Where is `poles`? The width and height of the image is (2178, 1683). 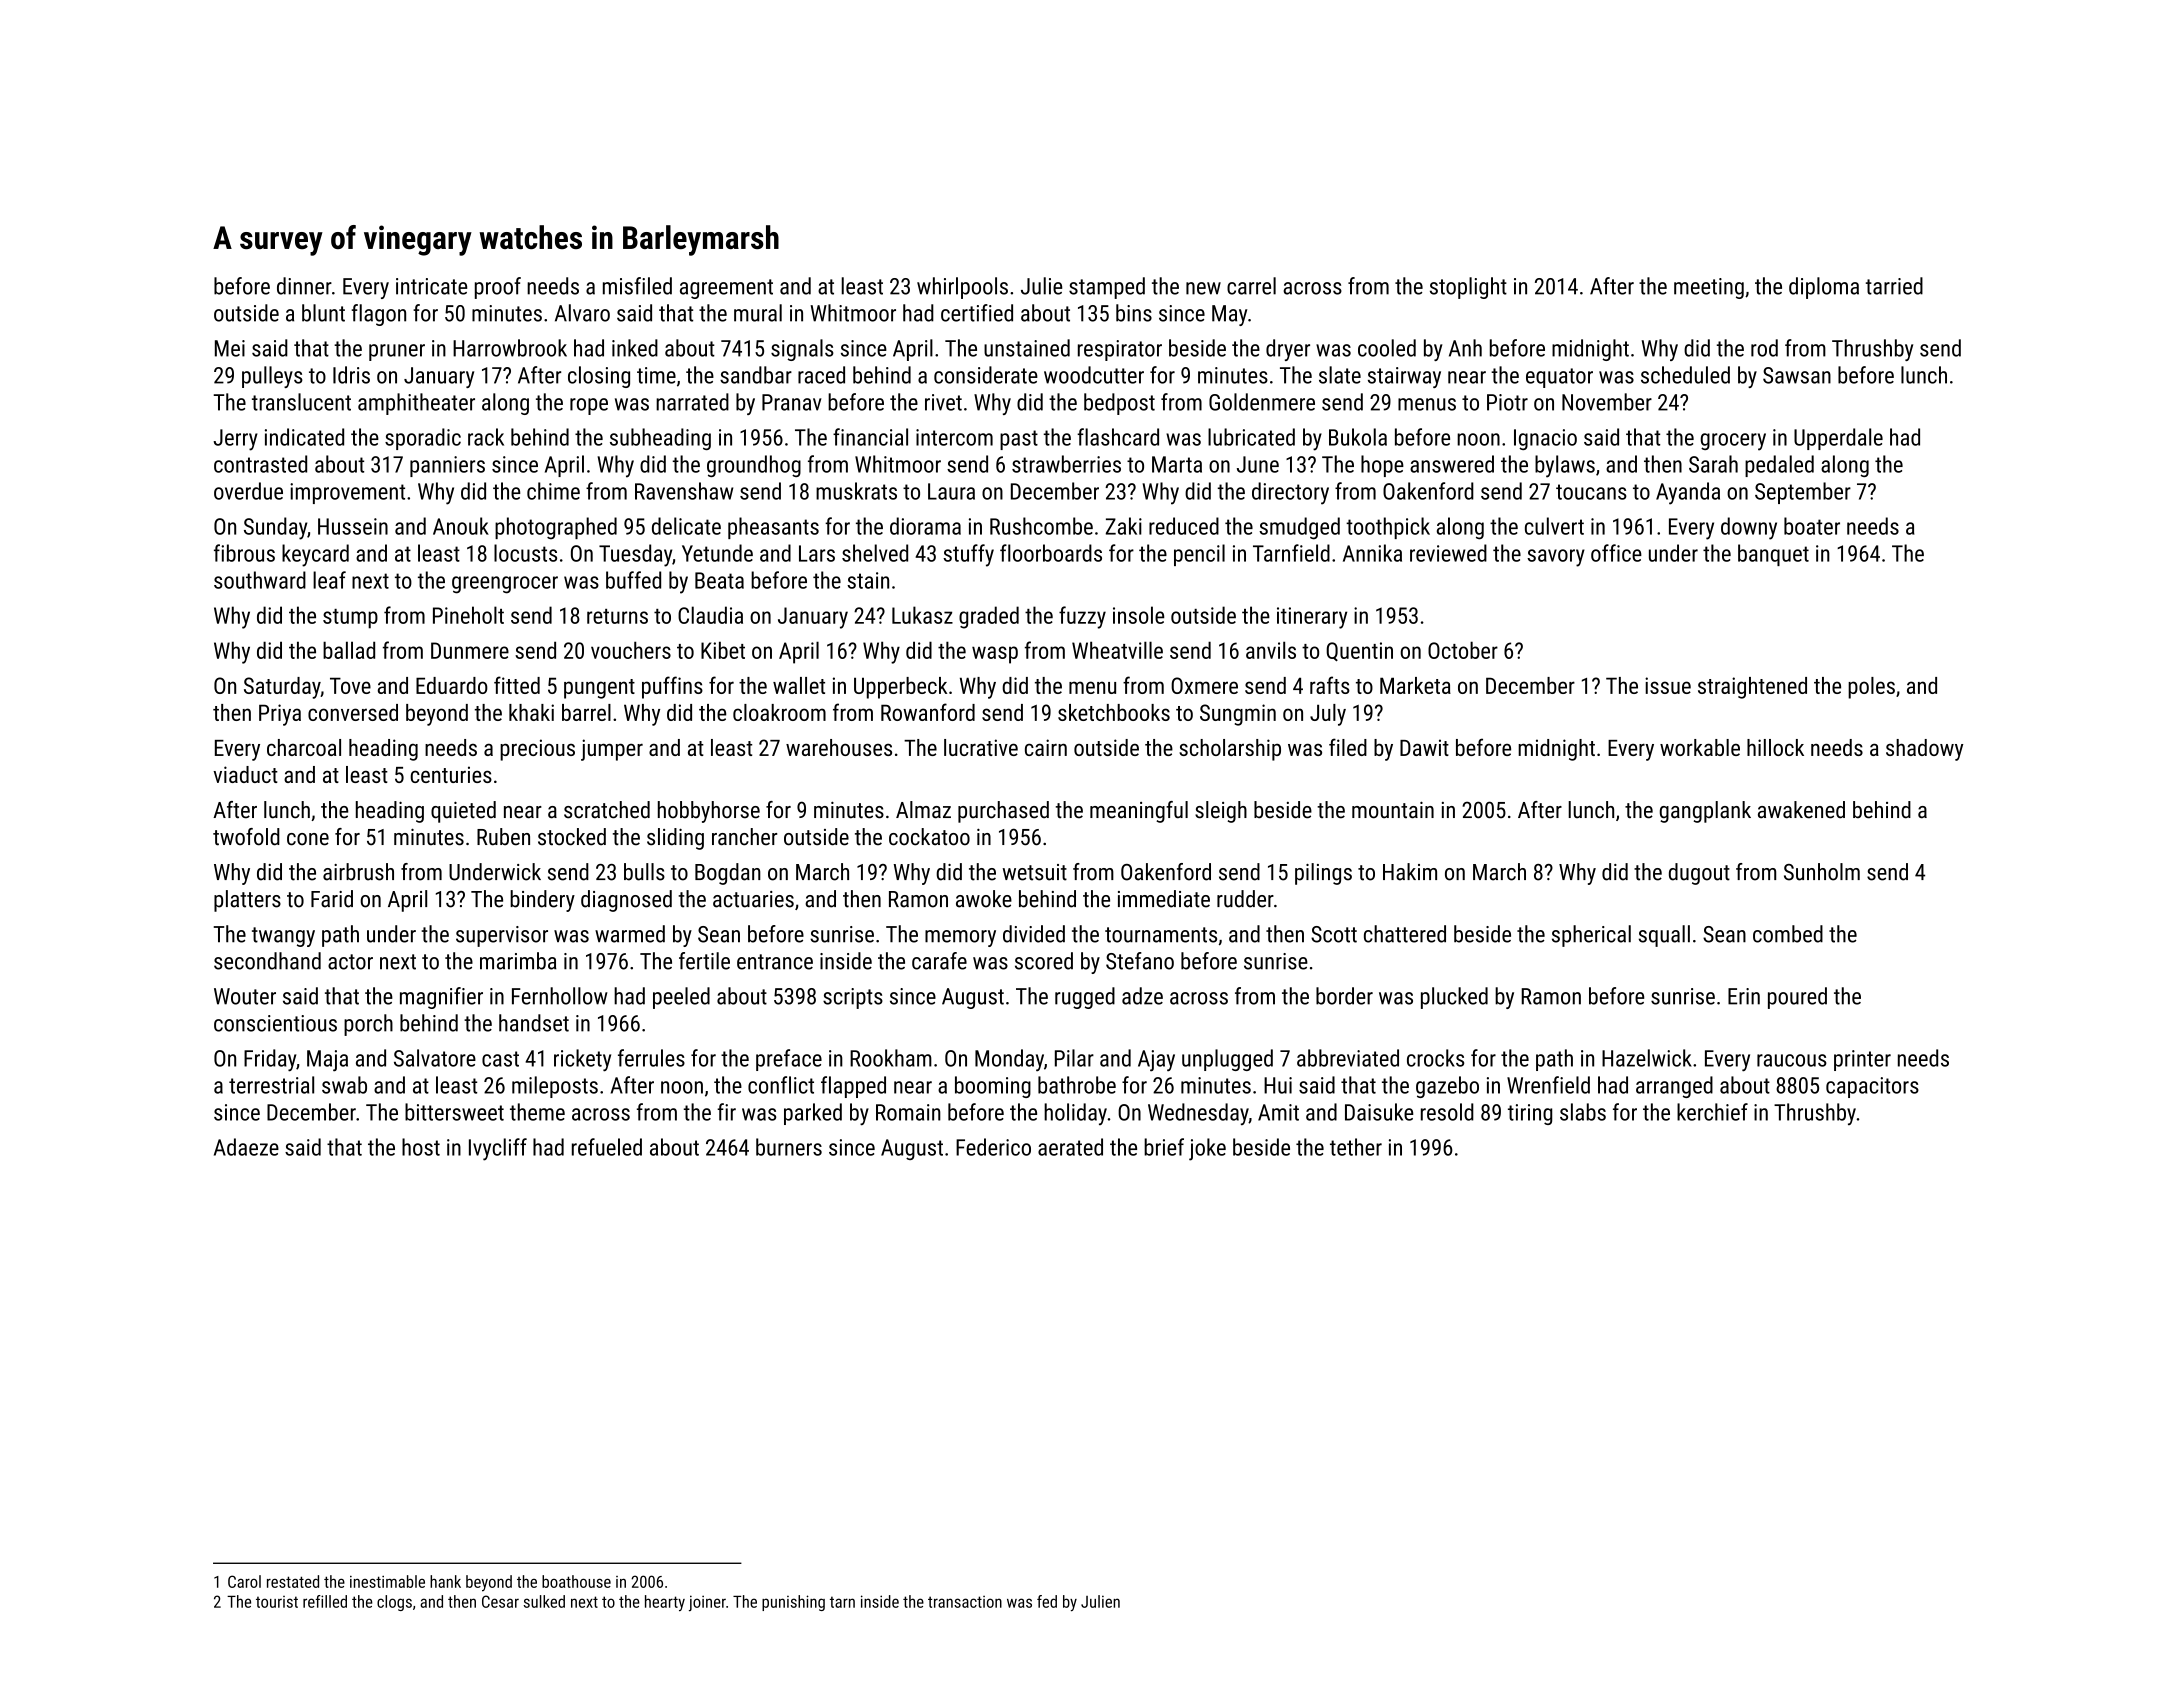 poles is located at coordinates (1871, 688).
